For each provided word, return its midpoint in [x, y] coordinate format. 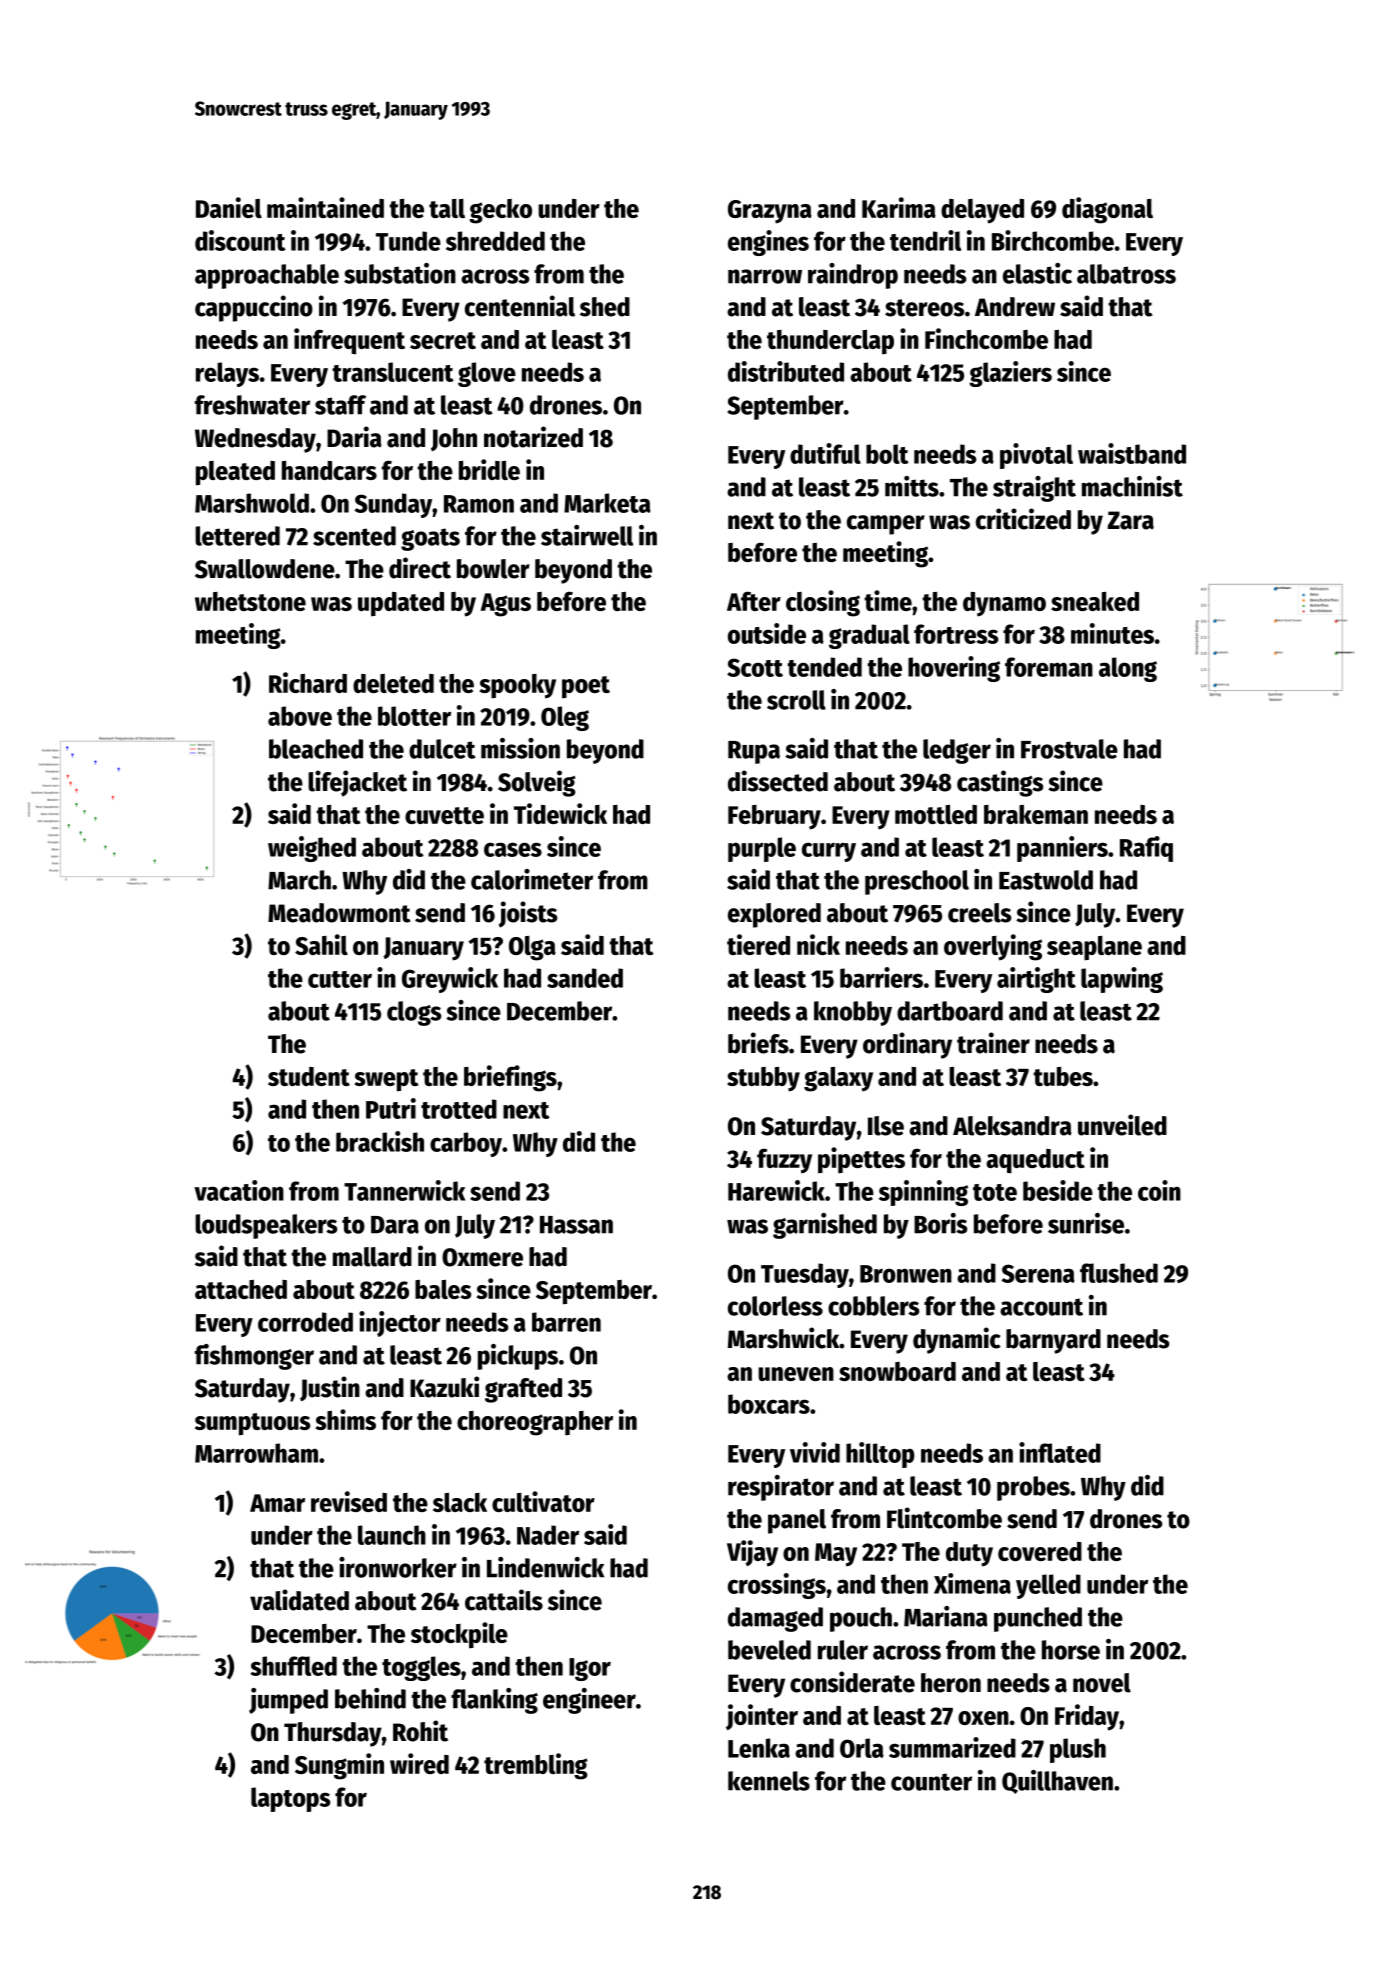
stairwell [587, 535]
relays [227, 374]
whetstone [250, 601]
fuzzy [784, 1161]
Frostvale [1069, 749]
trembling [536, 1766]
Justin [330, 1388]
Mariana [946, 1616]
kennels [769, 1781]
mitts [912, 486]
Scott [755, 667]
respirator [781, 1488]
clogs [414, 1013]
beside [1058, 1190]
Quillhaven [1057, 1782]
